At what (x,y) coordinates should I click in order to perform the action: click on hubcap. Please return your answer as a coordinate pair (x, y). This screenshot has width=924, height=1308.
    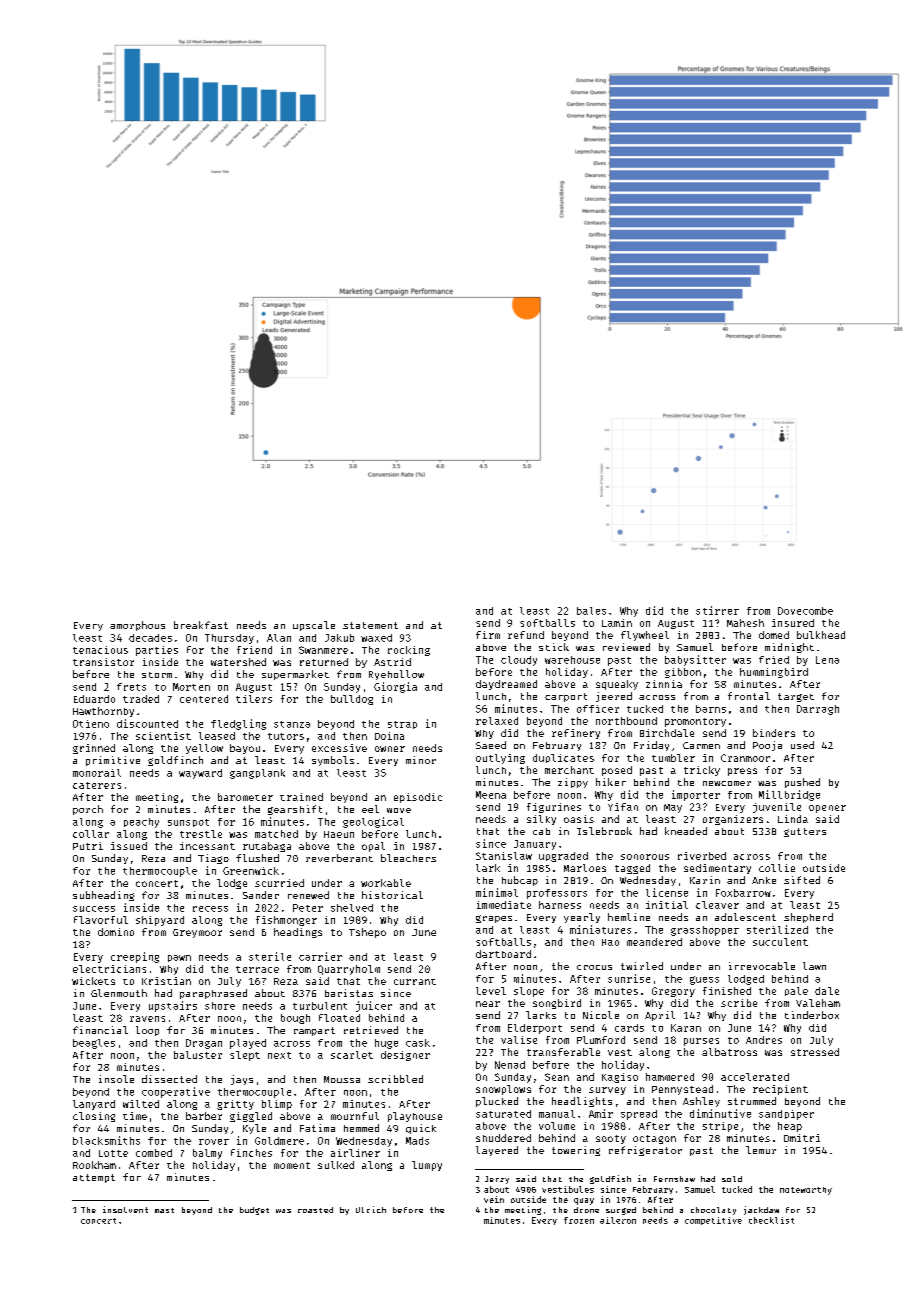
    Looking at the image, I should click on (520, 881).
